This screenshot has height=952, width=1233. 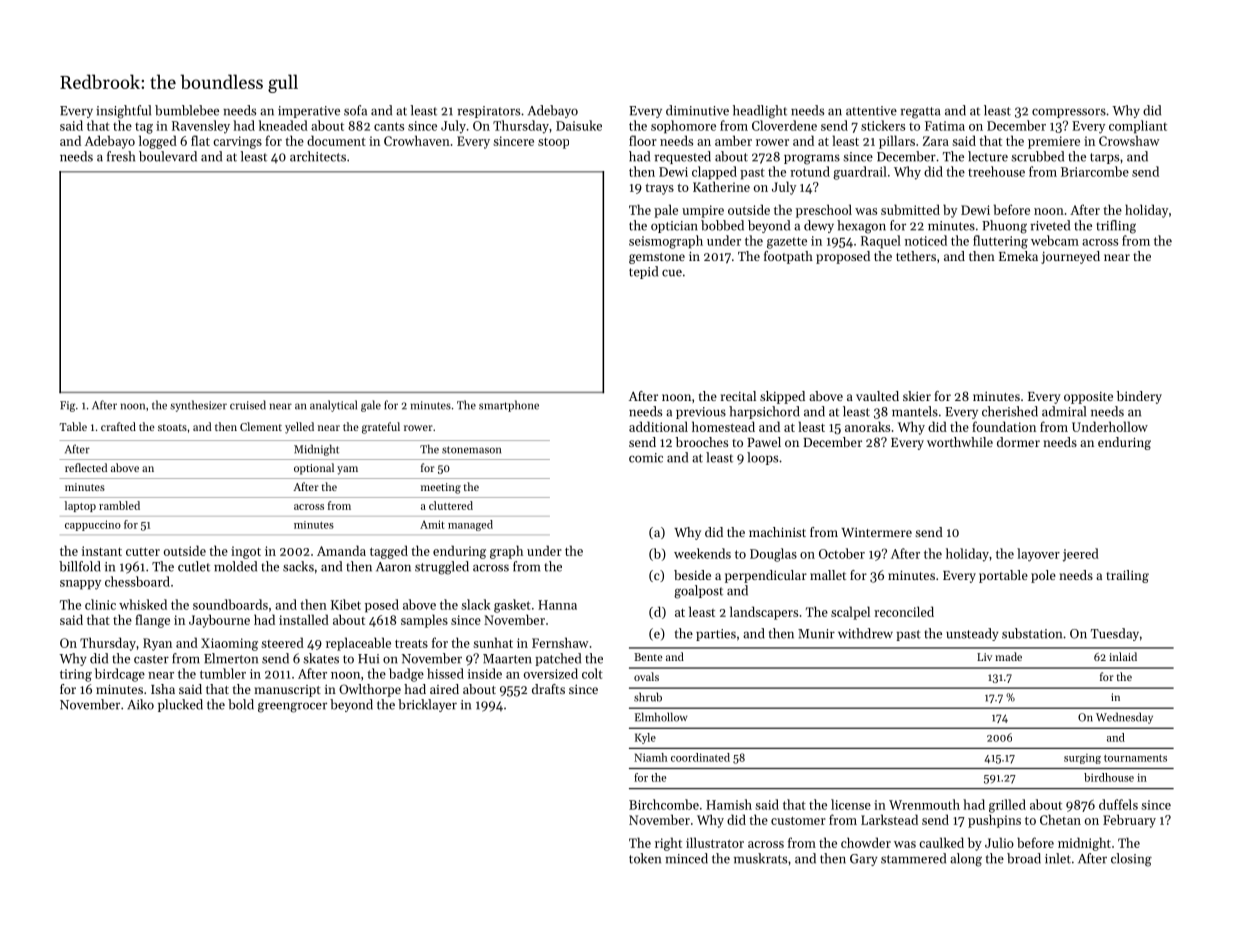 What do you see at coordinates (645, 858) in the screenshot?
I see `token` at bounding box center [645, 858].
